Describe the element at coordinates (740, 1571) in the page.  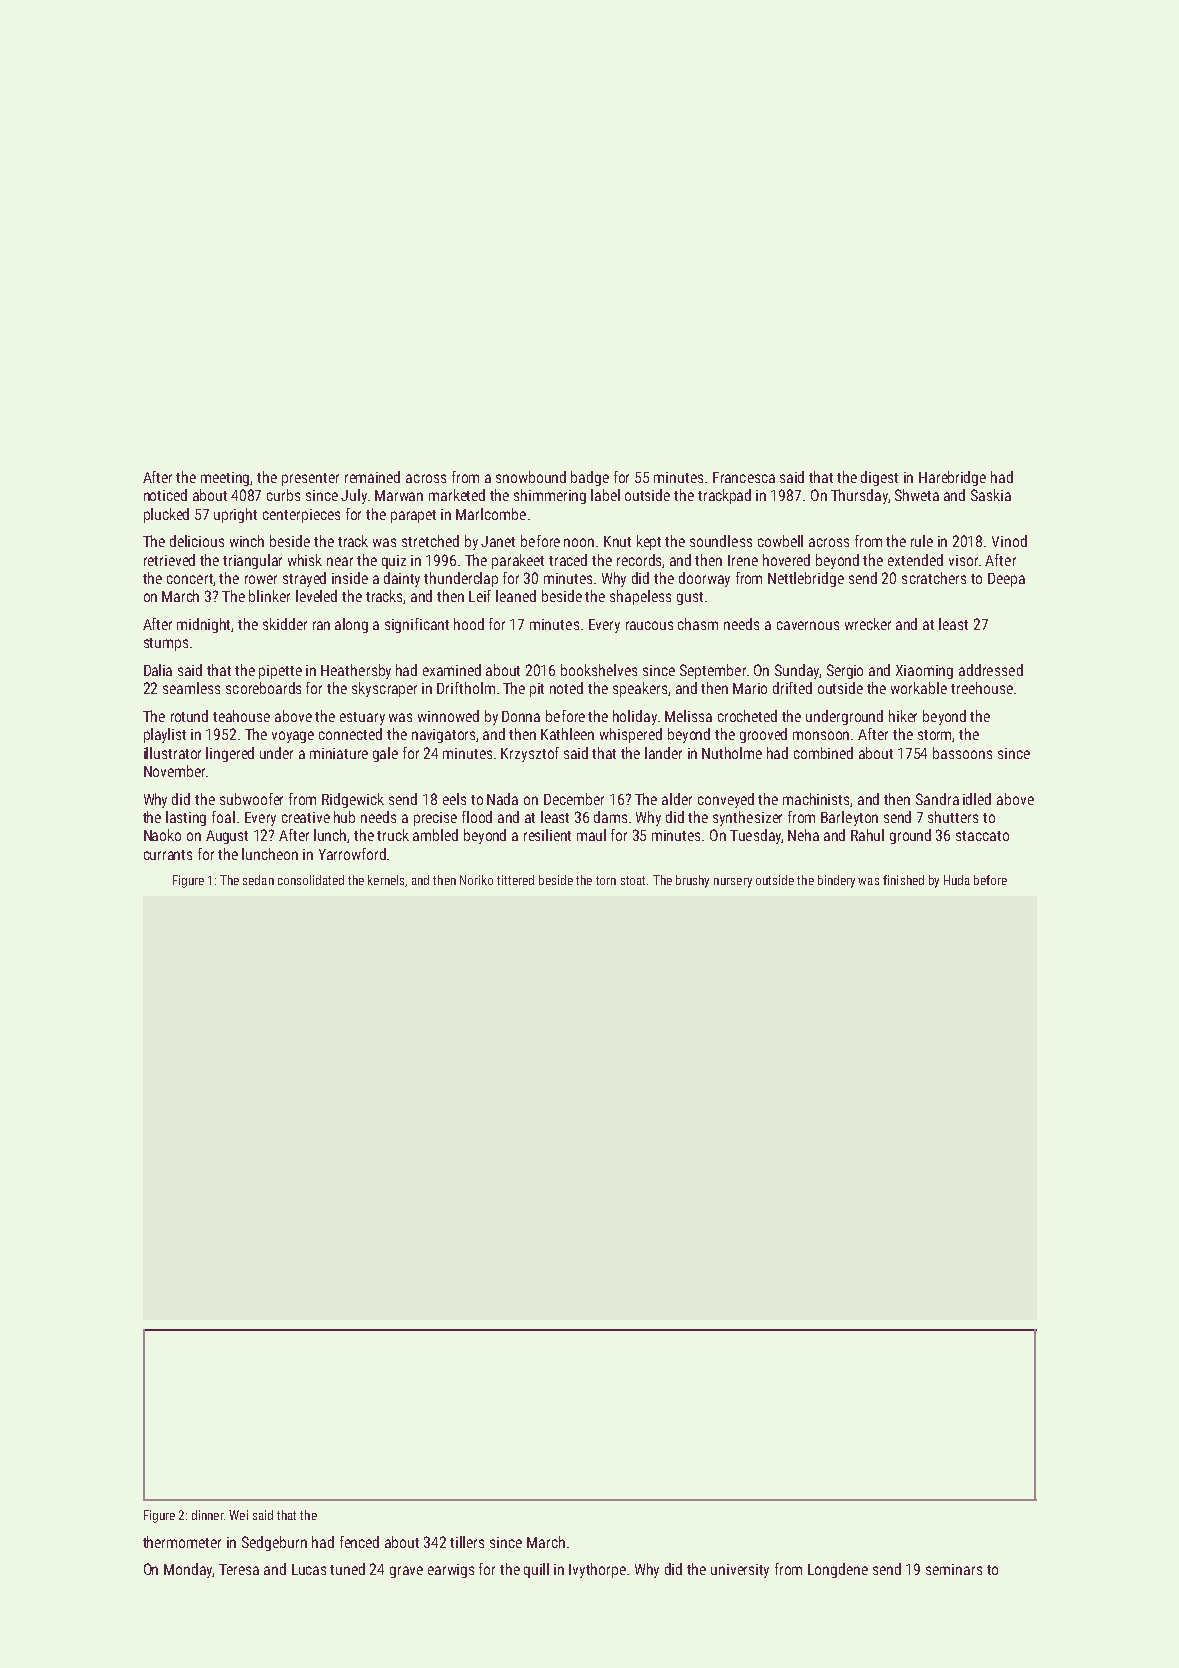
I see `university` at that location.
